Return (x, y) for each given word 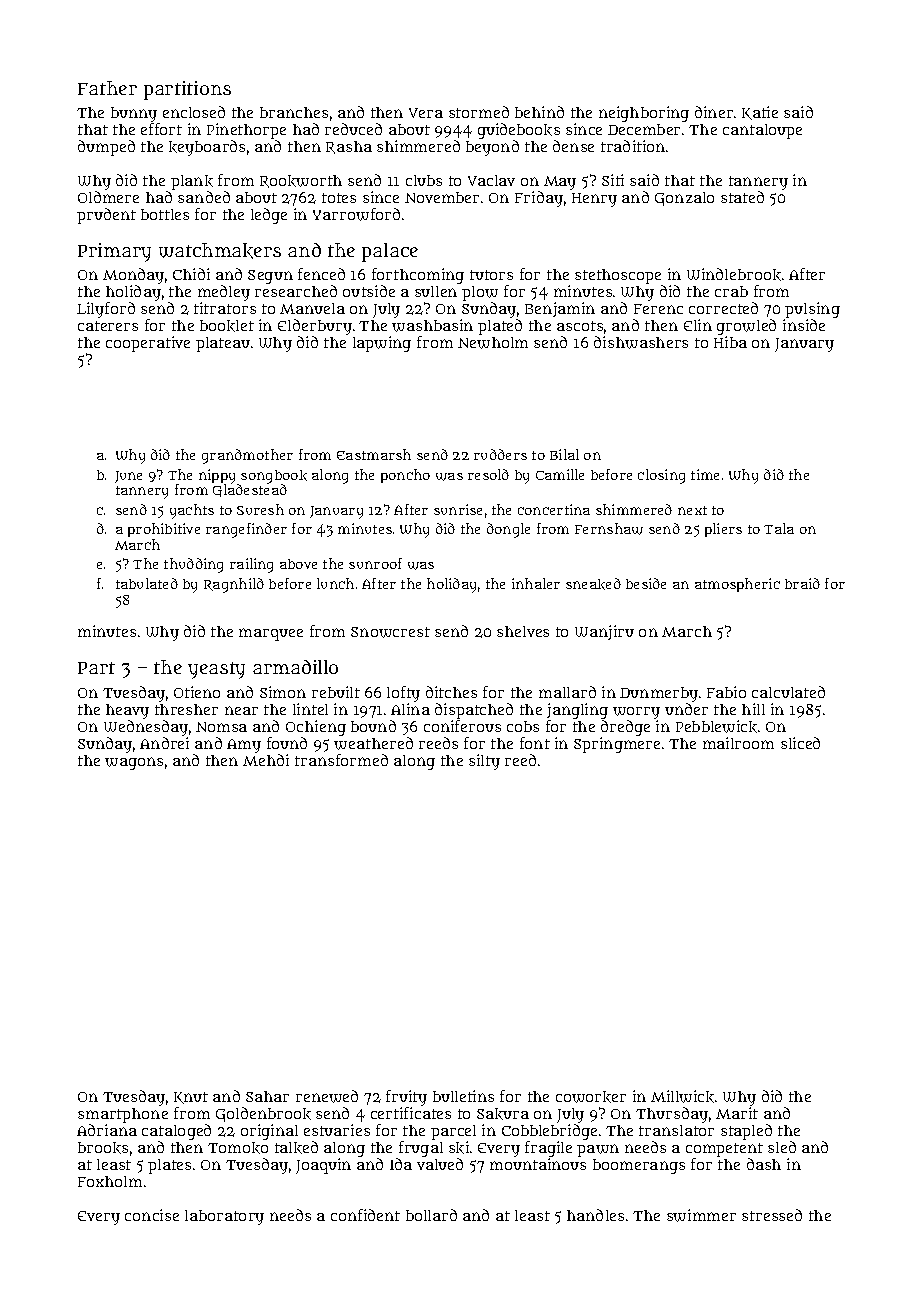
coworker (591, 1097)
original (269, 1132)
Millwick (682, 1096)
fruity (406, 1098)
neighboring (644, 114)
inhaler (536, 583)
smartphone (123, 1115)
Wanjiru (604, 632)
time (705, 474)
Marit (737, 1113)
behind (539, 112)
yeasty (216, 670)
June (128, 477)
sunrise (458, 509)
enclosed (194, 112)
